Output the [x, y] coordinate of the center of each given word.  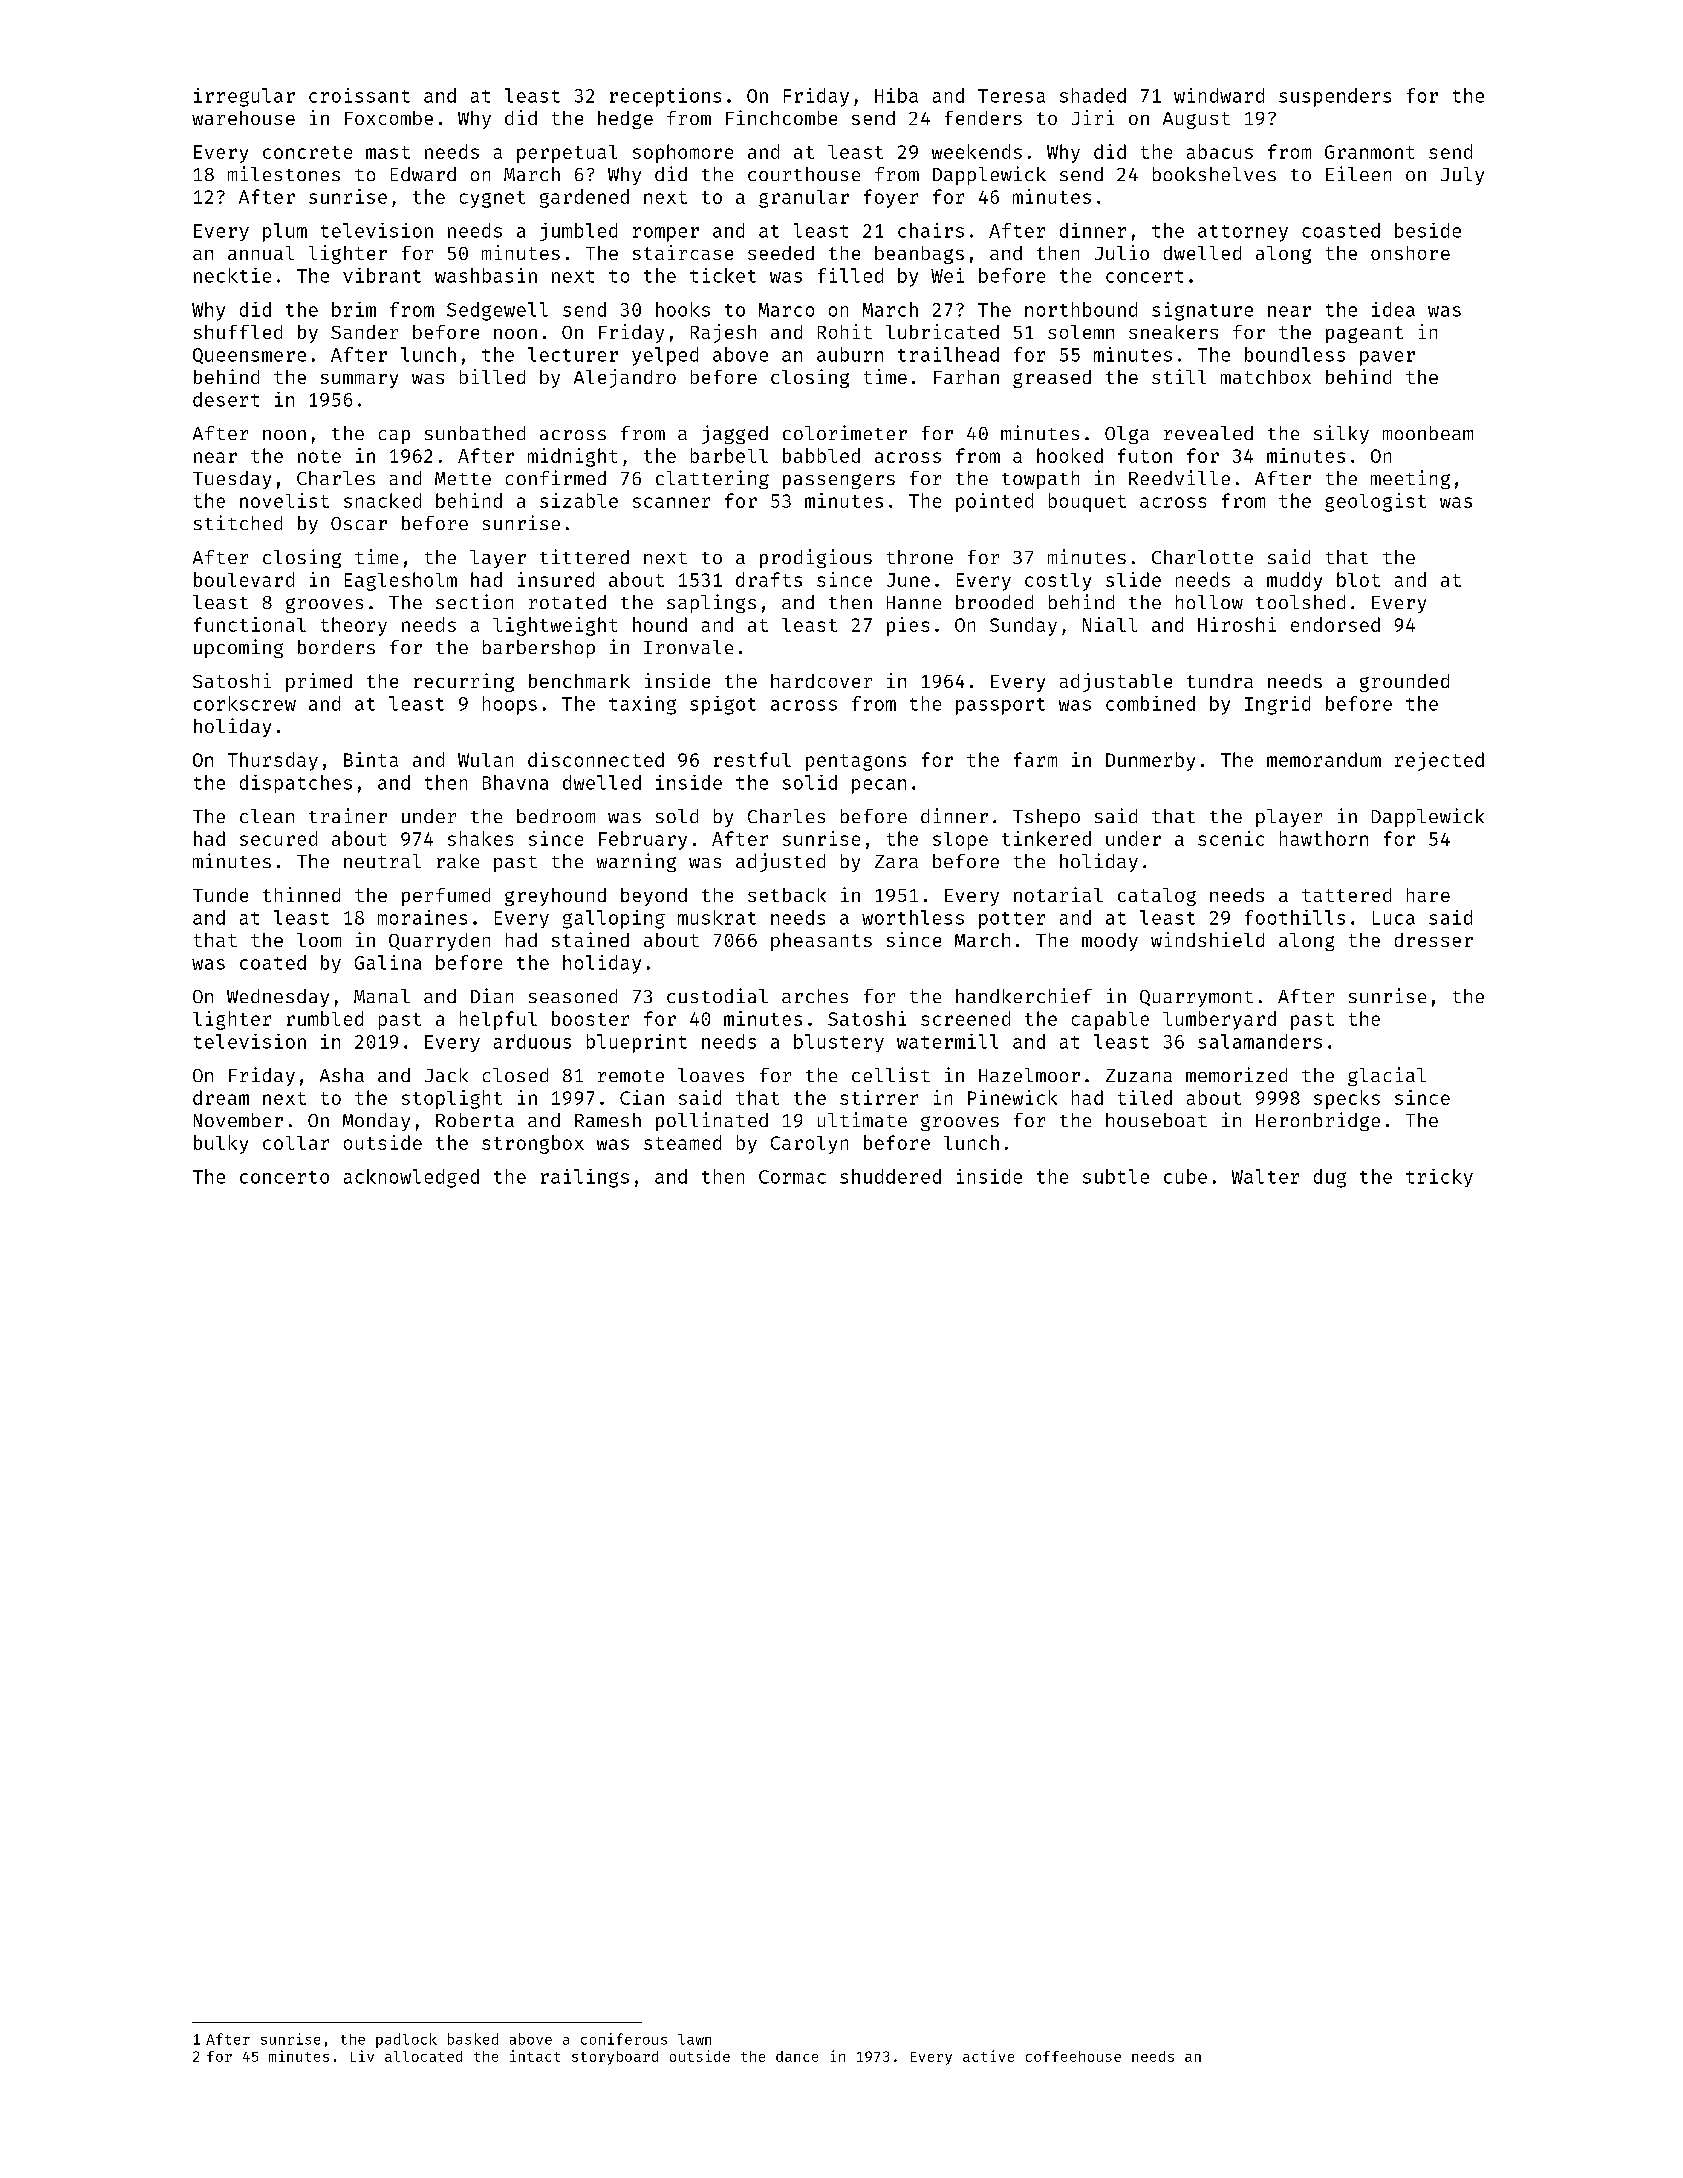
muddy [1294, 581]
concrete [307, 152]
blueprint [637, 1043]
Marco [786, 310]
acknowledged [411, 1178]
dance [797, 2056]
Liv [362, 2056]
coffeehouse [1073, 2056]
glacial [1387, 1076]
